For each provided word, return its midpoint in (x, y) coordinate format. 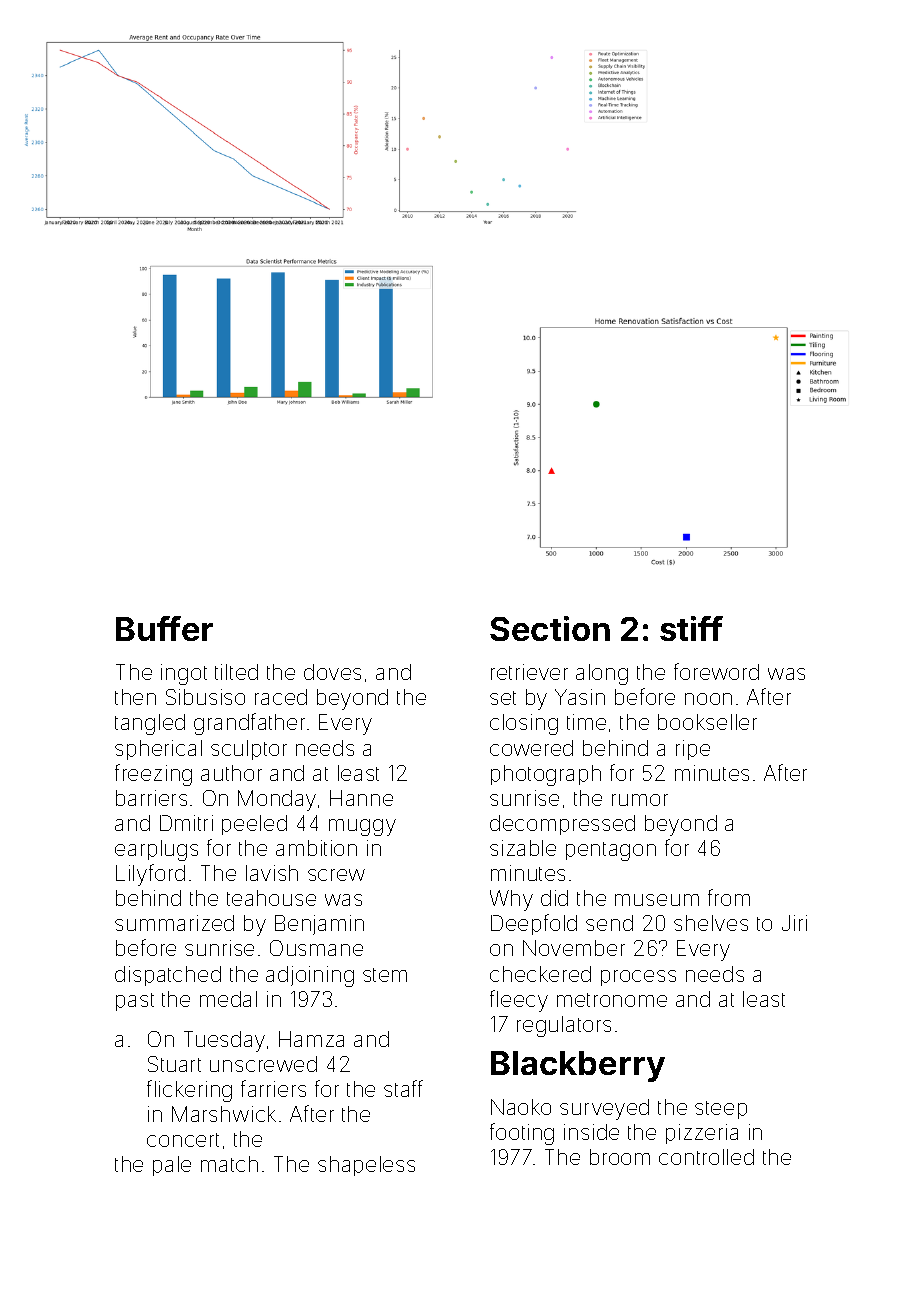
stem (385, 975)
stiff (691, 628)
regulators (564, 1026)
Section (550, 628)
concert (183, 1140)
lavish (272, 873)
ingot (184, 674)
